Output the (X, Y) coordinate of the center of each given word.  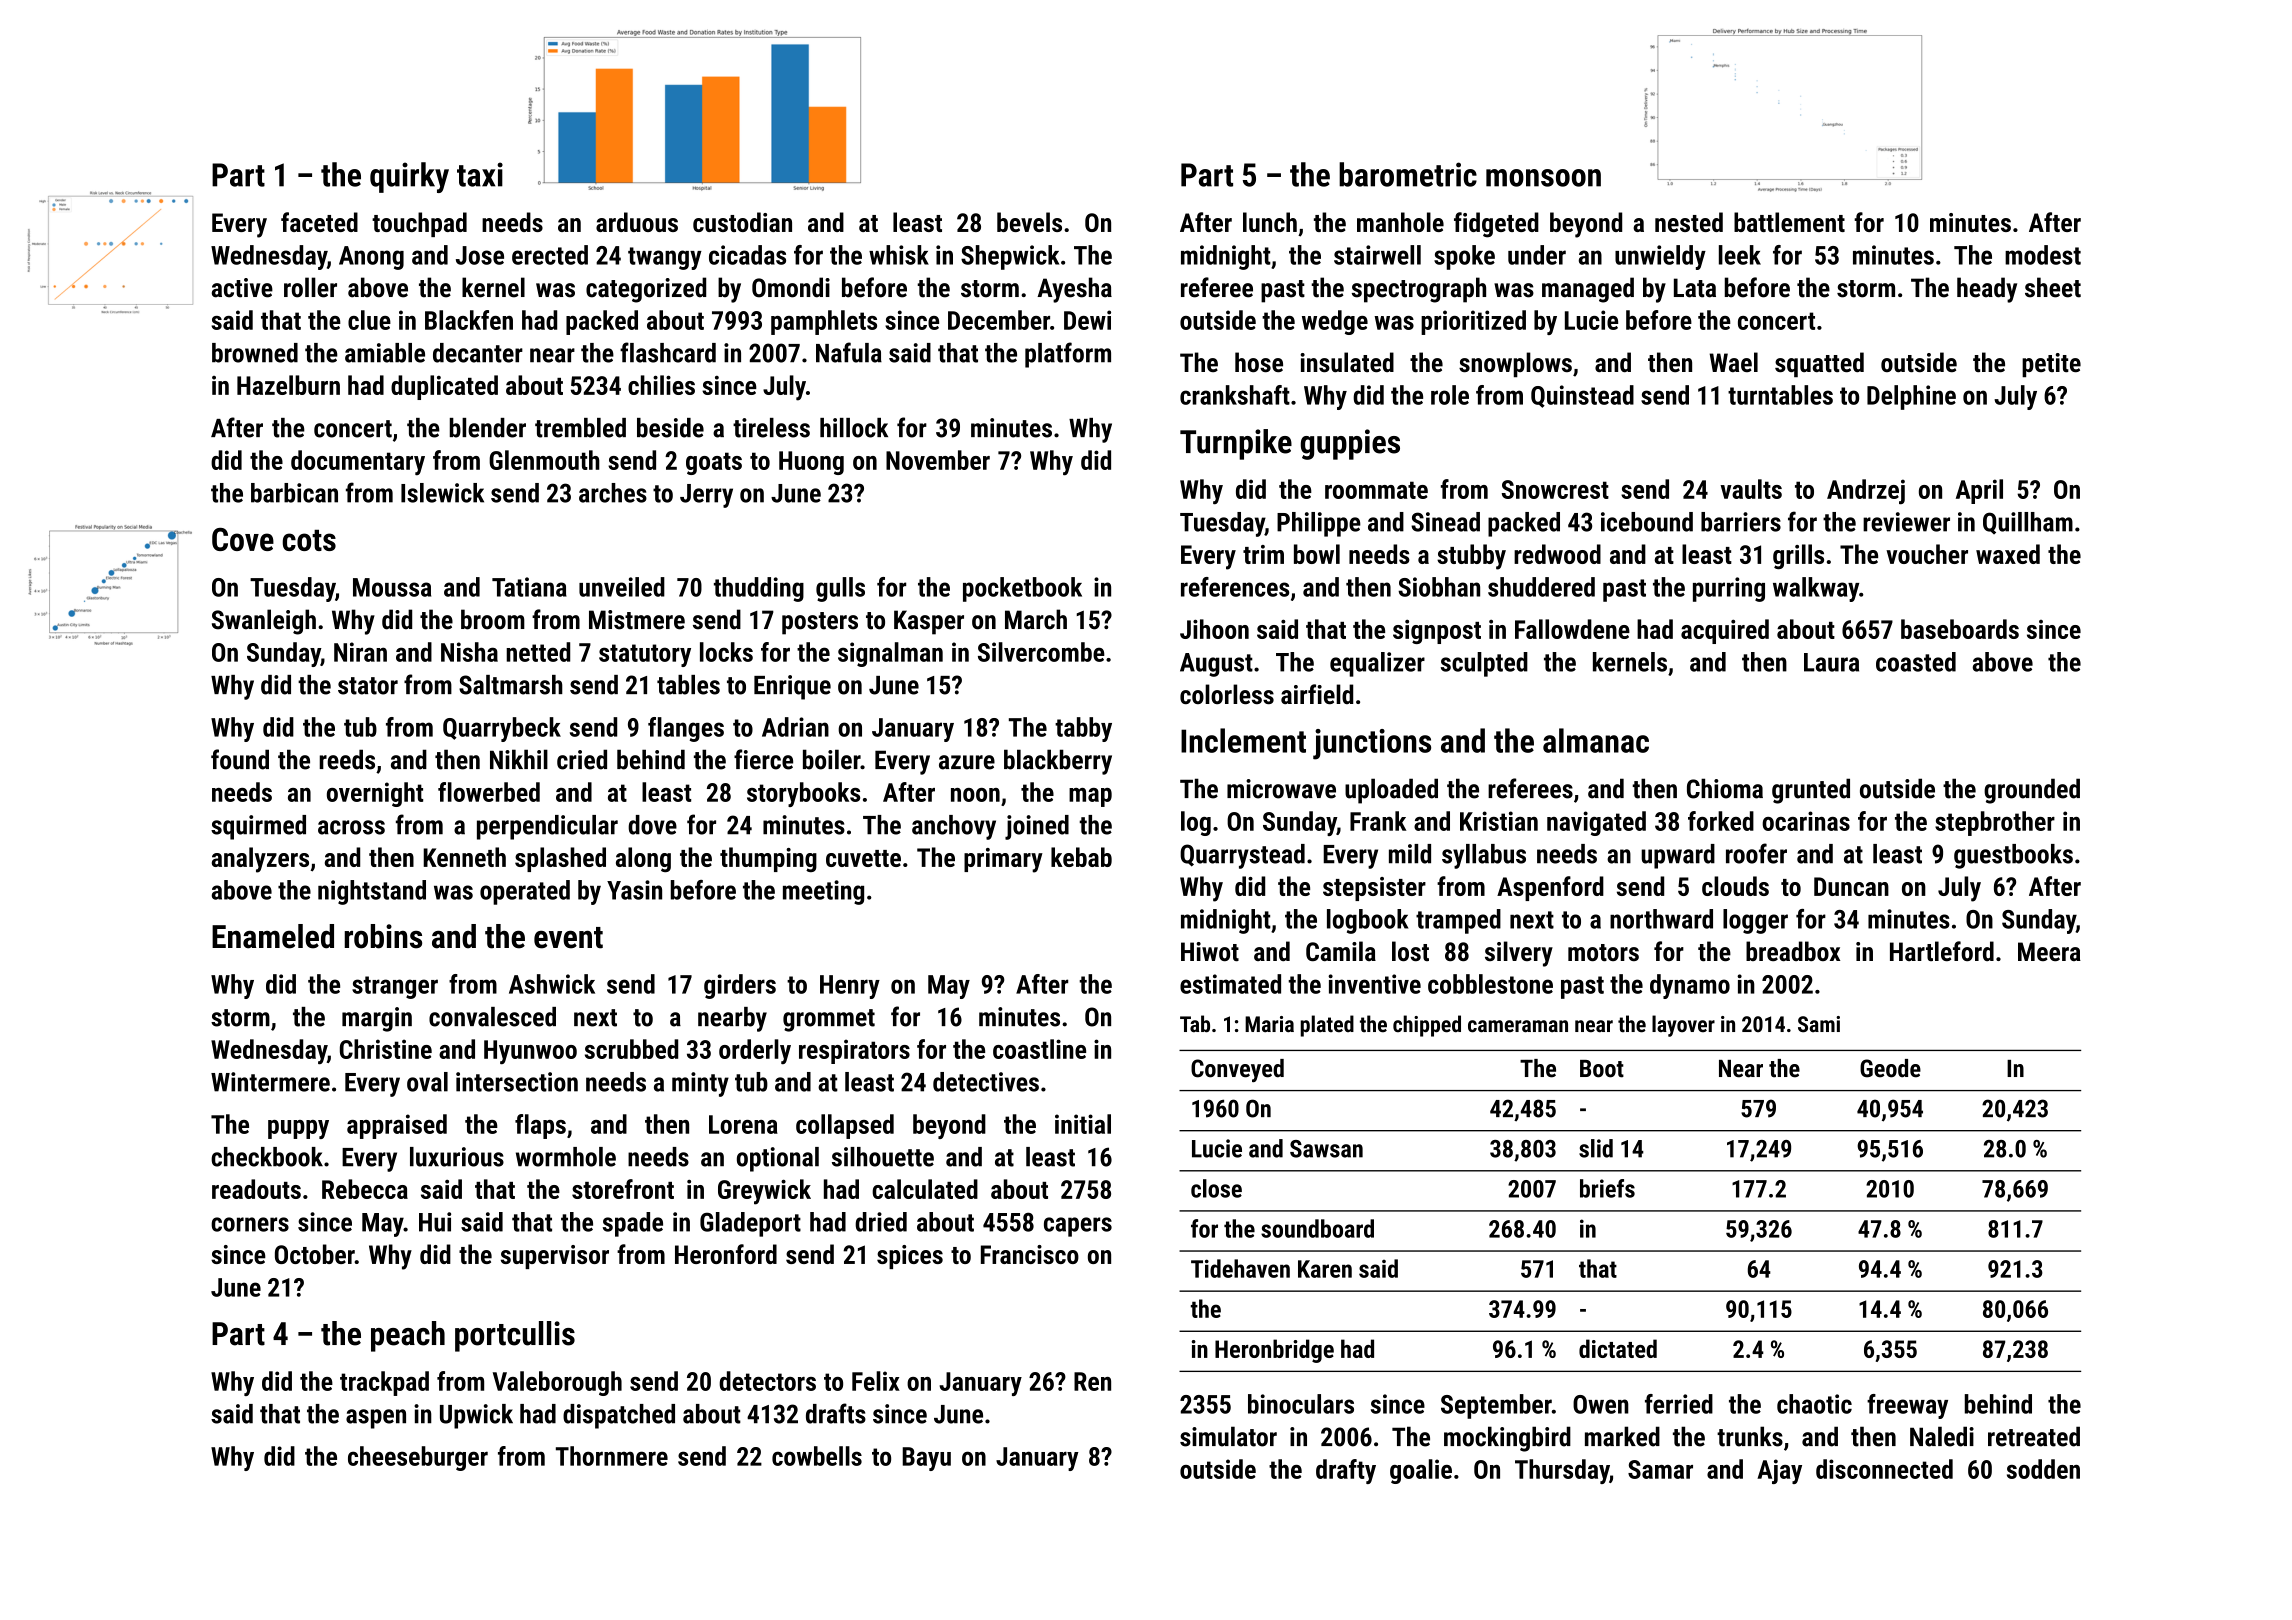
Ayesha (1074, 290)
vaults (1751, 489)
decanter (478, 353)
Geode (1890, 1068)
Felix (876, 1381)
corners (250, 1224)
